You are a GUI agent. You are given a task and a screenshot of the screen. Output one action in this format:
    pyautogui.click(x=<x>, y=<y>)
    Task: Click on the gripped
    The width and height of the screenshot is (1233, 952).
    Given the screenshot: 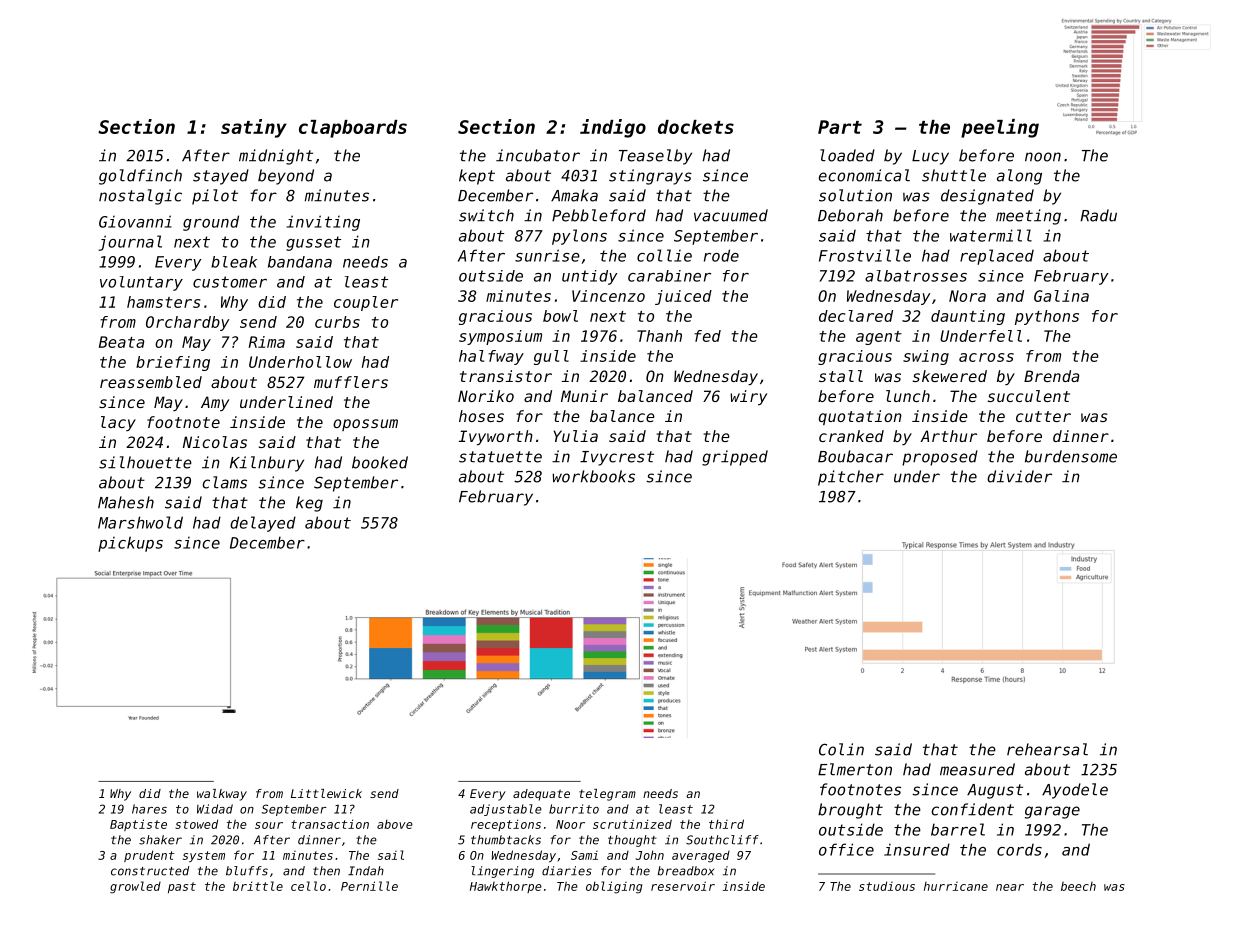 What is the action you would take?
    pyautogui.click(x=735, y=458)
